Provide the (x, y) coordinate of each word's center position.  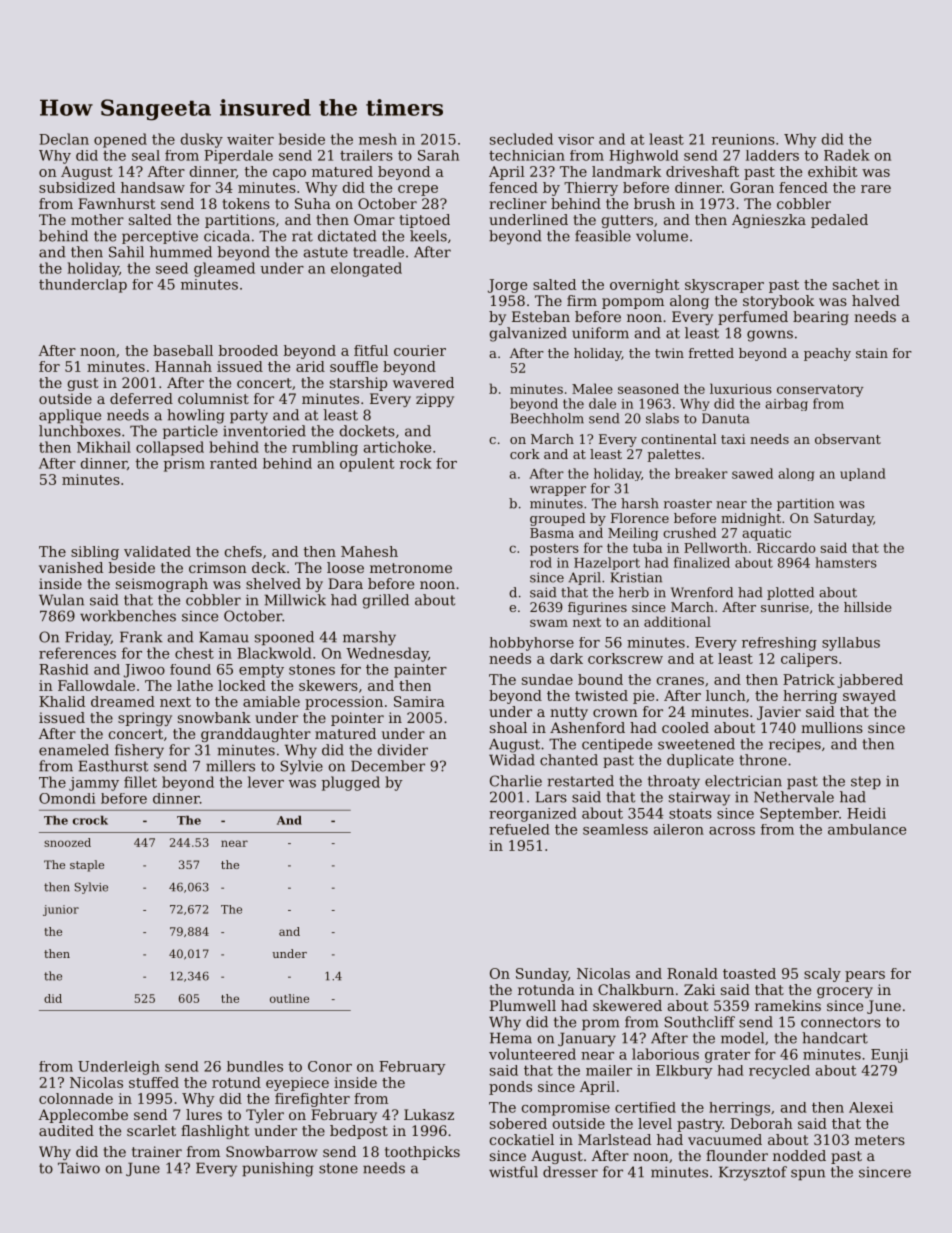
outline (289, 998)
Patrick (809, 679)
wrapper (558, 491)
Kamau (224, 637)
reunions (743, 139)
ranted (233, 463)
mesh (378, 139)
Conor (330, 1066)
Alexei (871, 1107)
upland (863, 474)
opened (120, 140)
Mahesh (369, 551)
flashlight (215, 1132)
